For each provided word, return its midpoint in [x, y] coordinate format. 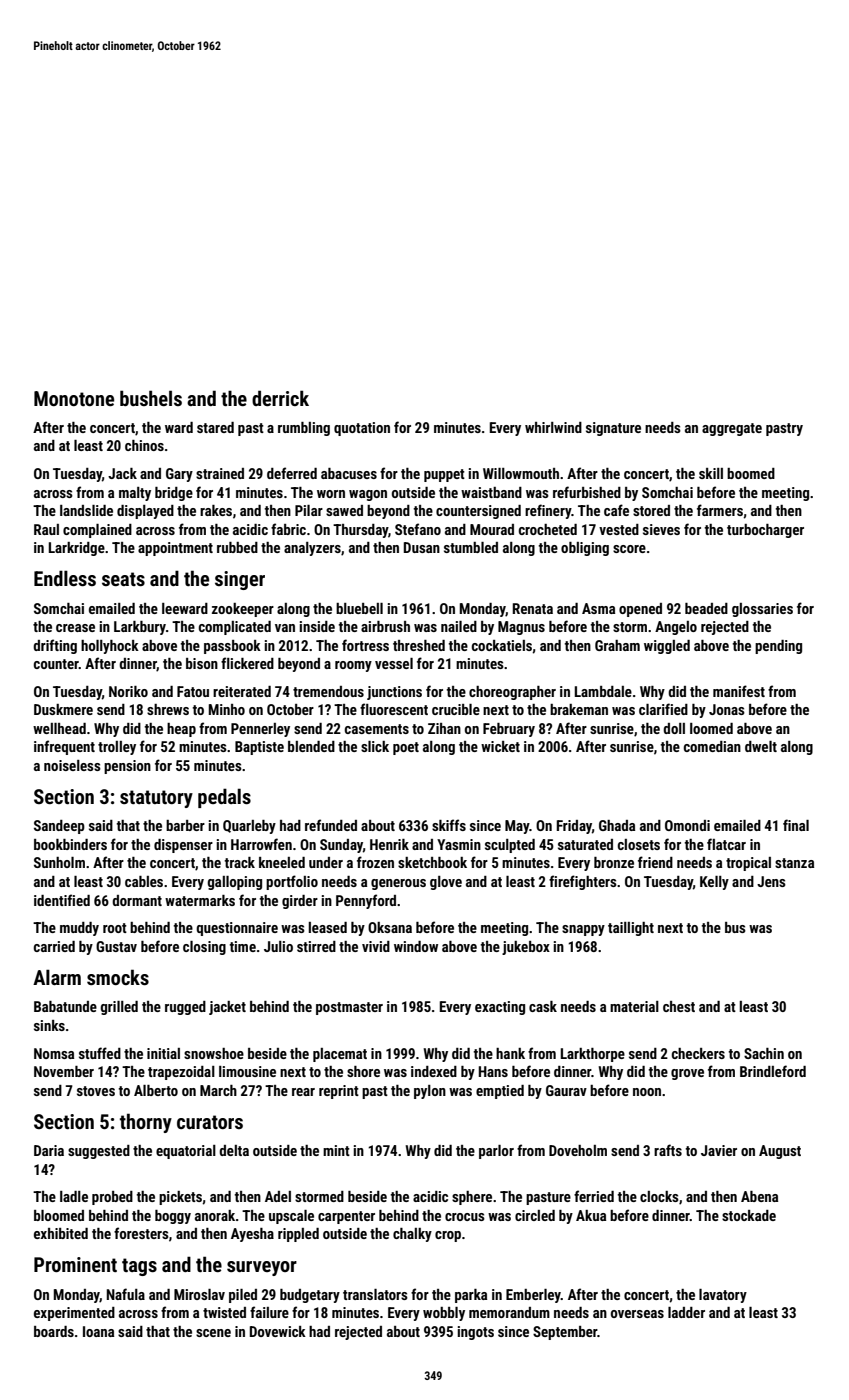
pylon [430, 1092]
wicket [500, 746]
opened [640, 610]
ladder [686, 1312]
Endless [65, 578]
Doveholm [578, 1150]
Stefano [418, 529]
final [796, 825]
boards [54, 1331]
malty [135, 494]
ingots [476, 1333]
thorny [146, 1123]
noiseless [72, 765]
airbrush [385, 626]
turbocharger [765, 531]
